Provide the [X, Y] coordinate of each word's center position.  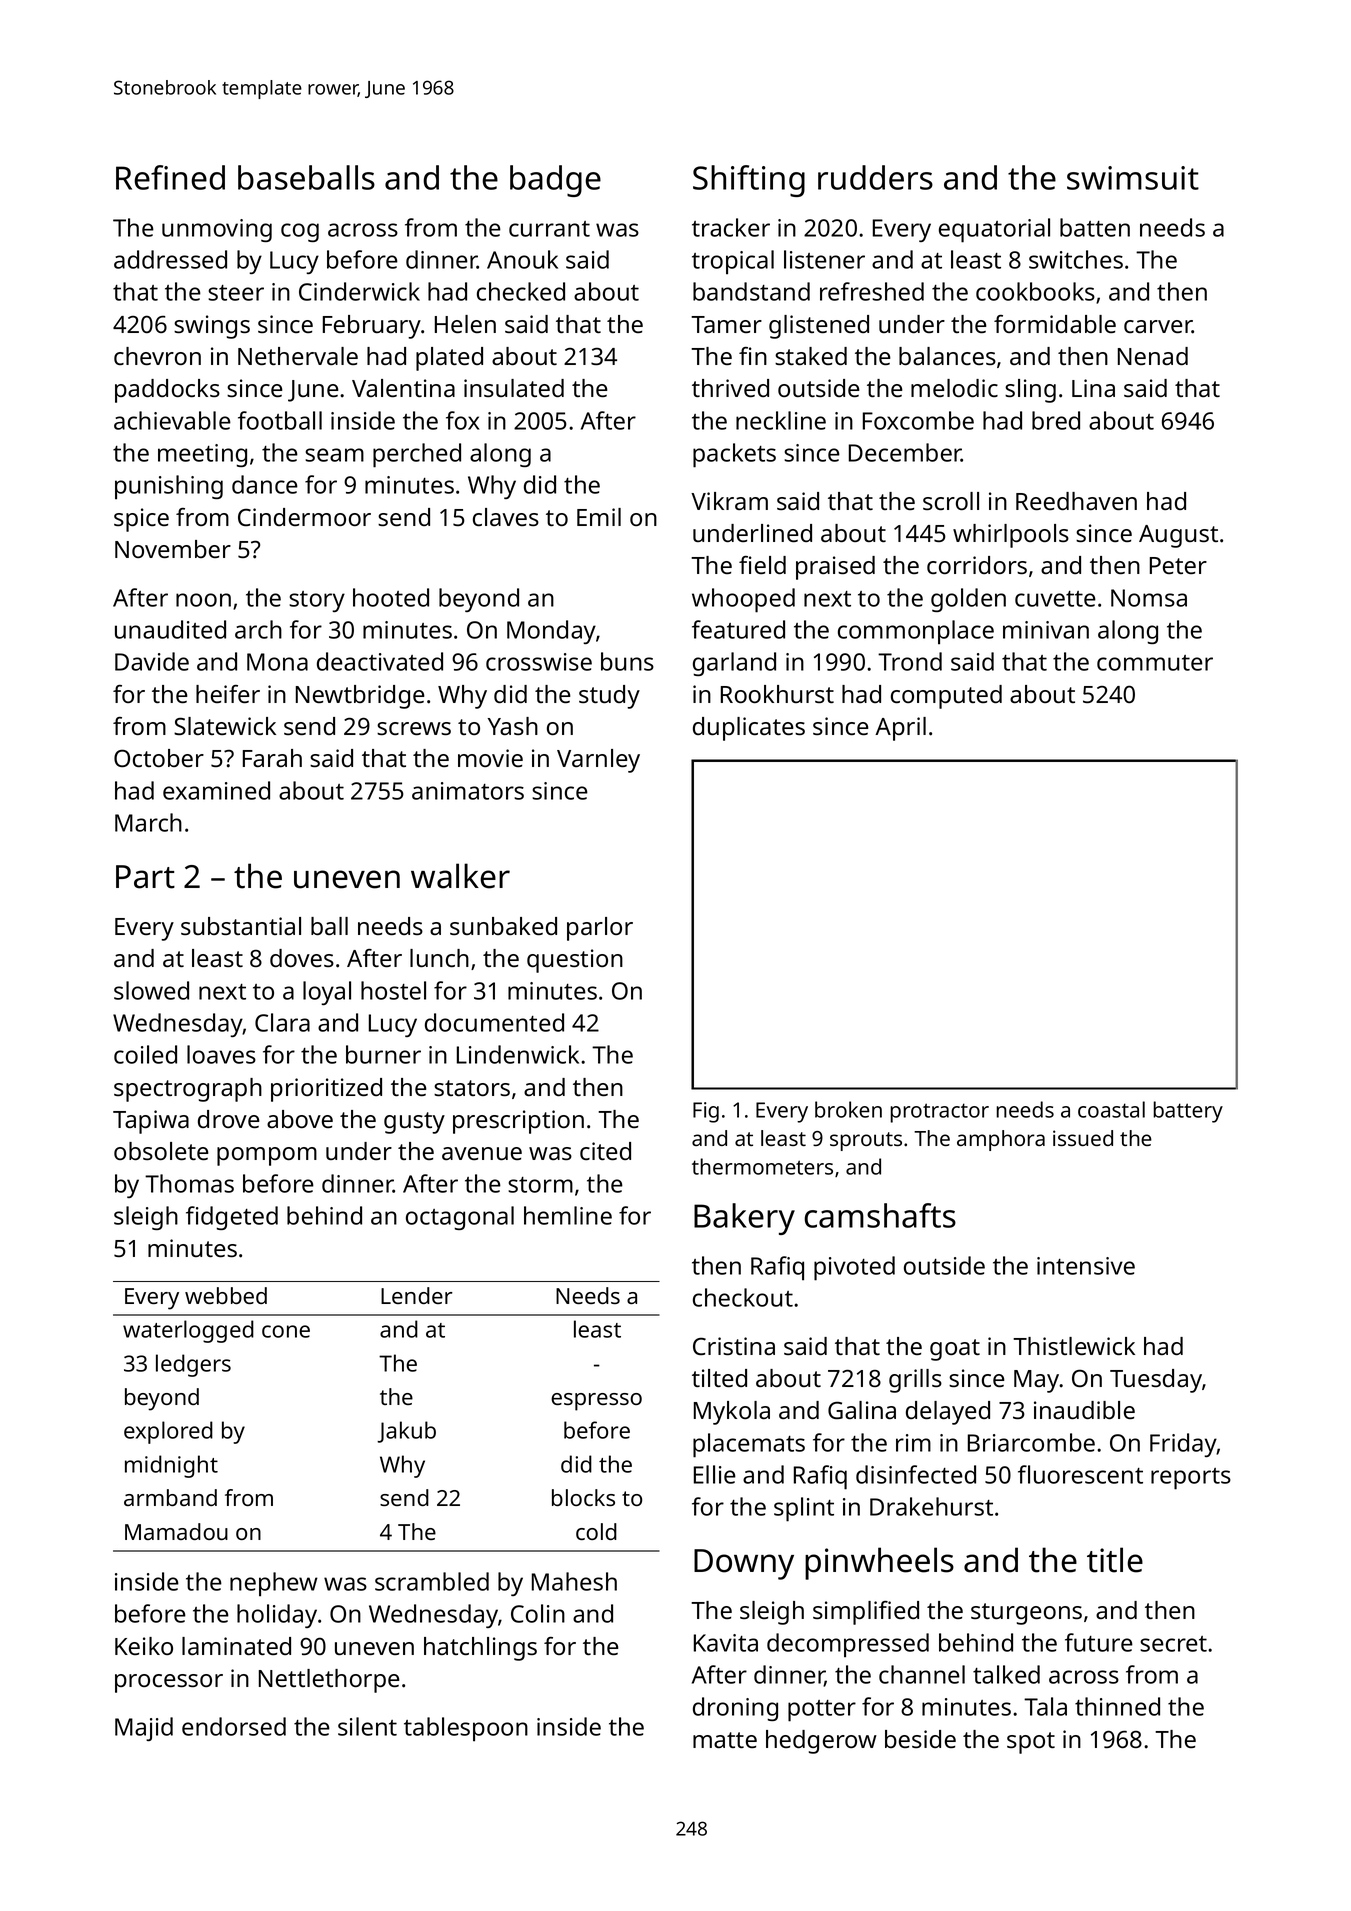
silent [367, 1726]
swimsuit [1133, 178]
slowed [151, 990]
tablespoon [466, 1729]
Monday [551, 632]
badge [555, 181]
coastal [1111, 1109]
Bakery [744, 1219]
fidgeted [232, 1218]
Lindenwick [518, 1054]
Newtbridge [360, 697]
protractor [939, 1113]
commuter [1155, 663]
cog [300, 232]
